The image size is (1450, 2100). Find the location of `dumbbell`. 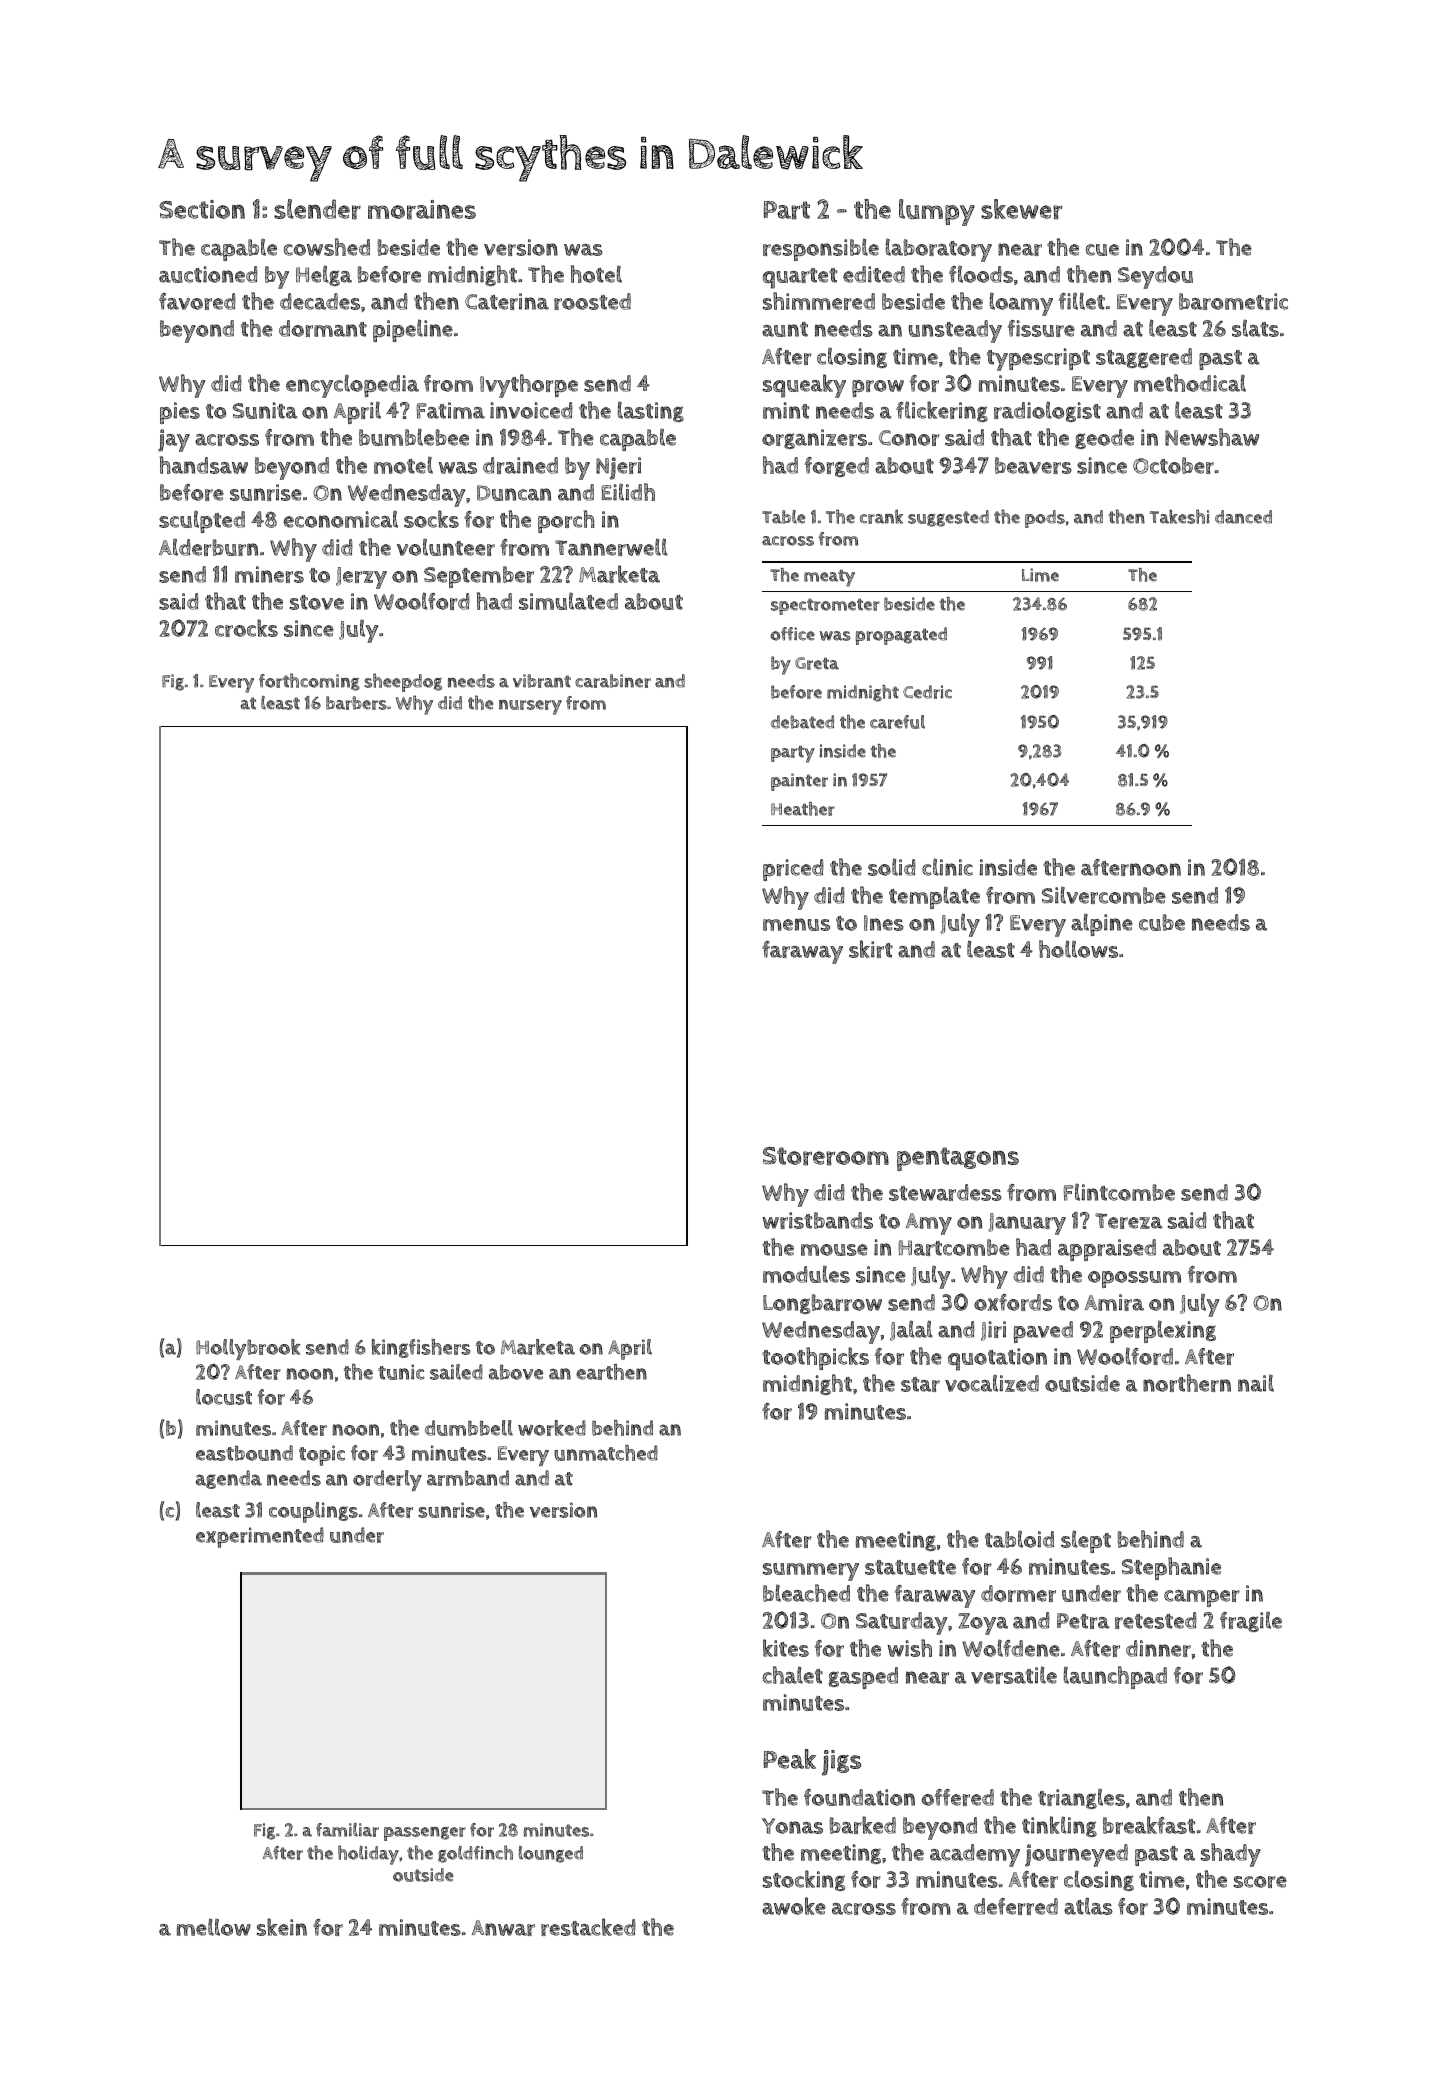

dumbbell is located at coordinates (469, 1428).
